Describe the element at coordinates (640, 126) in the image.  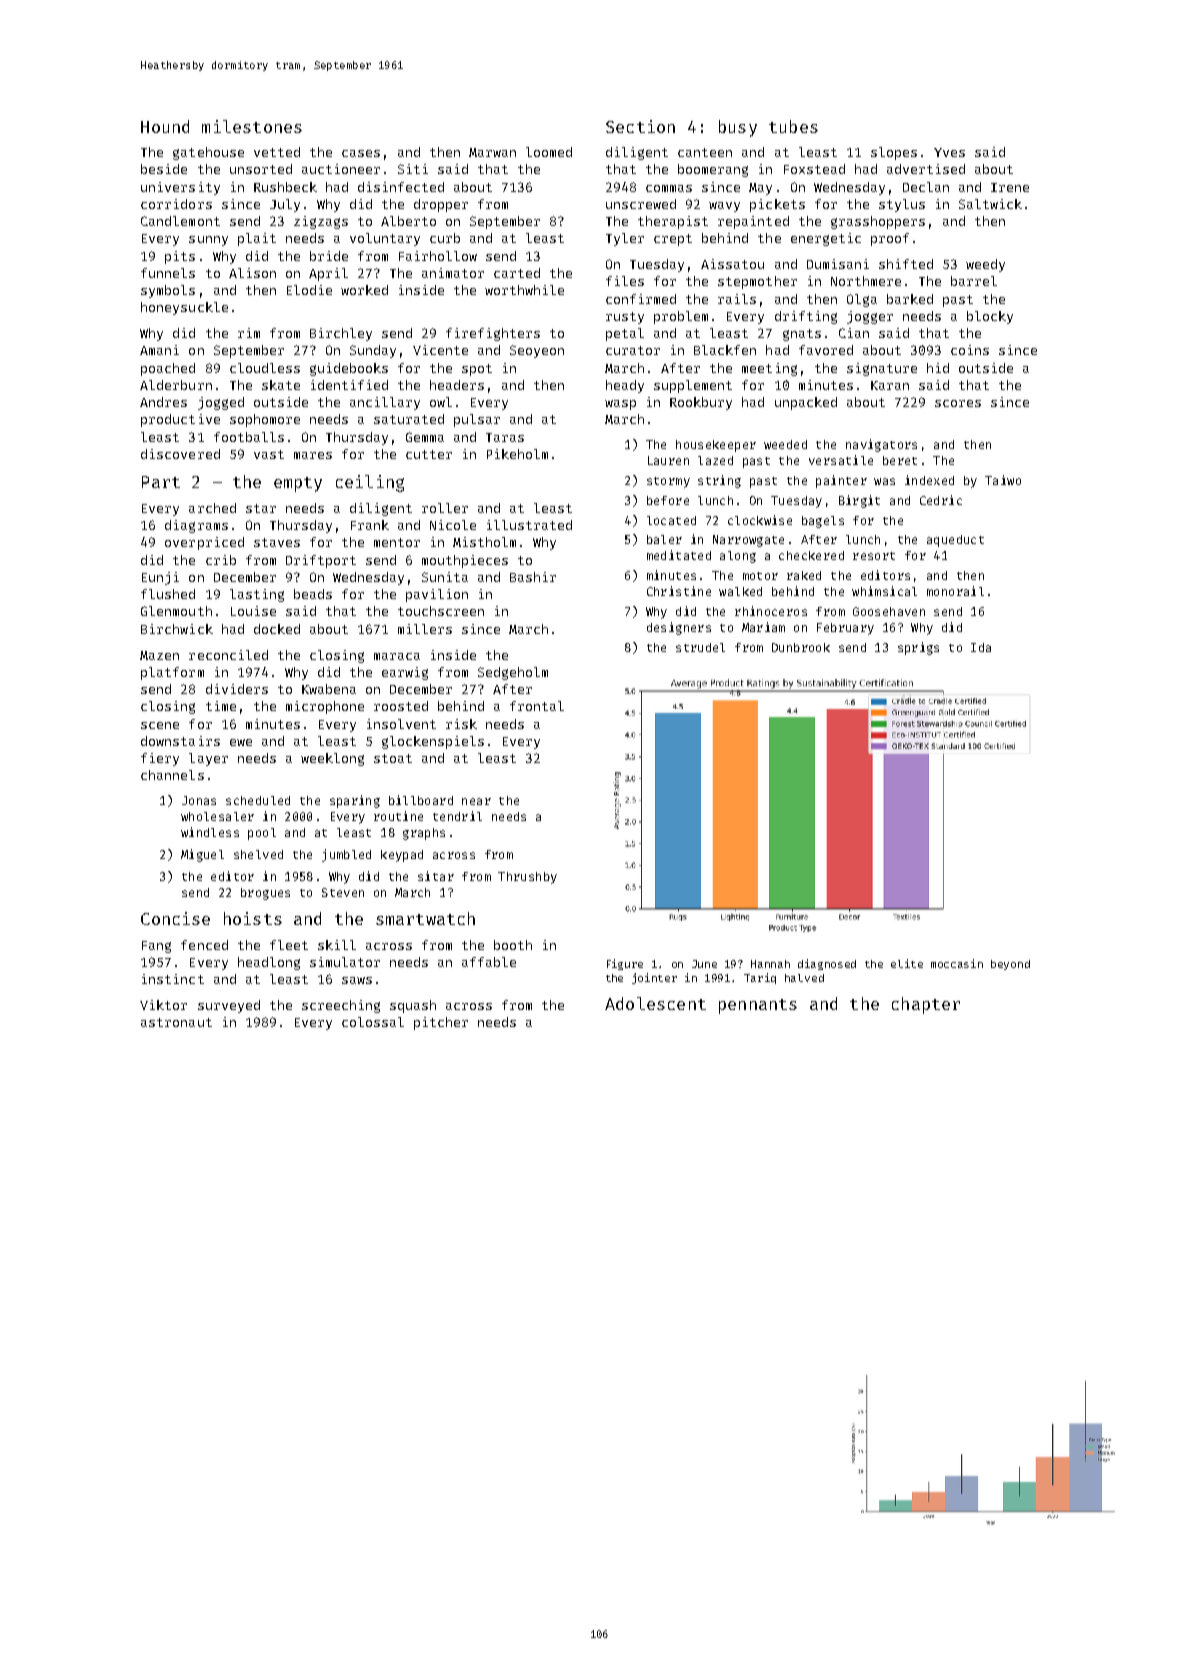
I see `Section` at that location.
